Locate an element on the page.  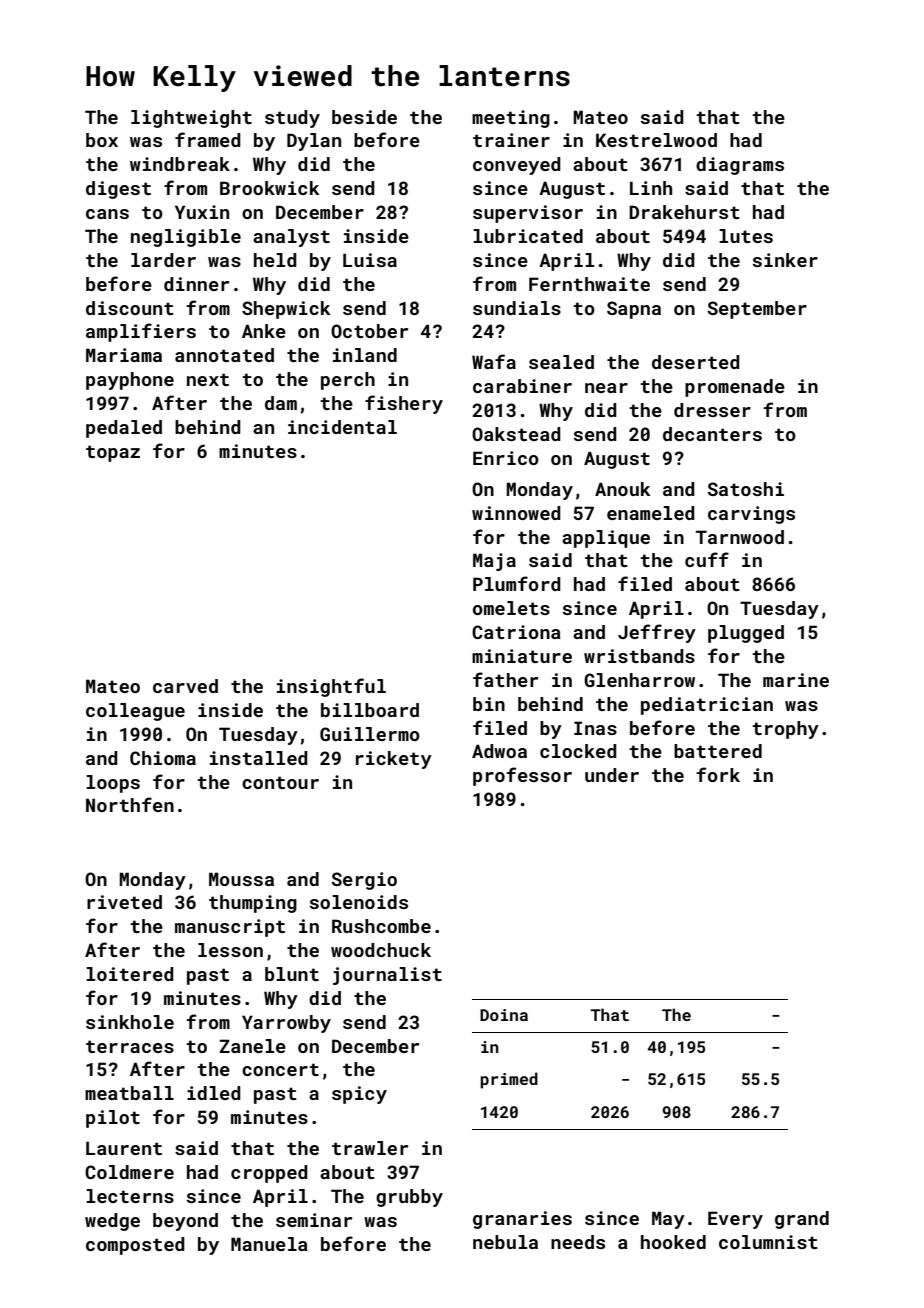
Kestrelwood is located at coordinates (656, 140).
